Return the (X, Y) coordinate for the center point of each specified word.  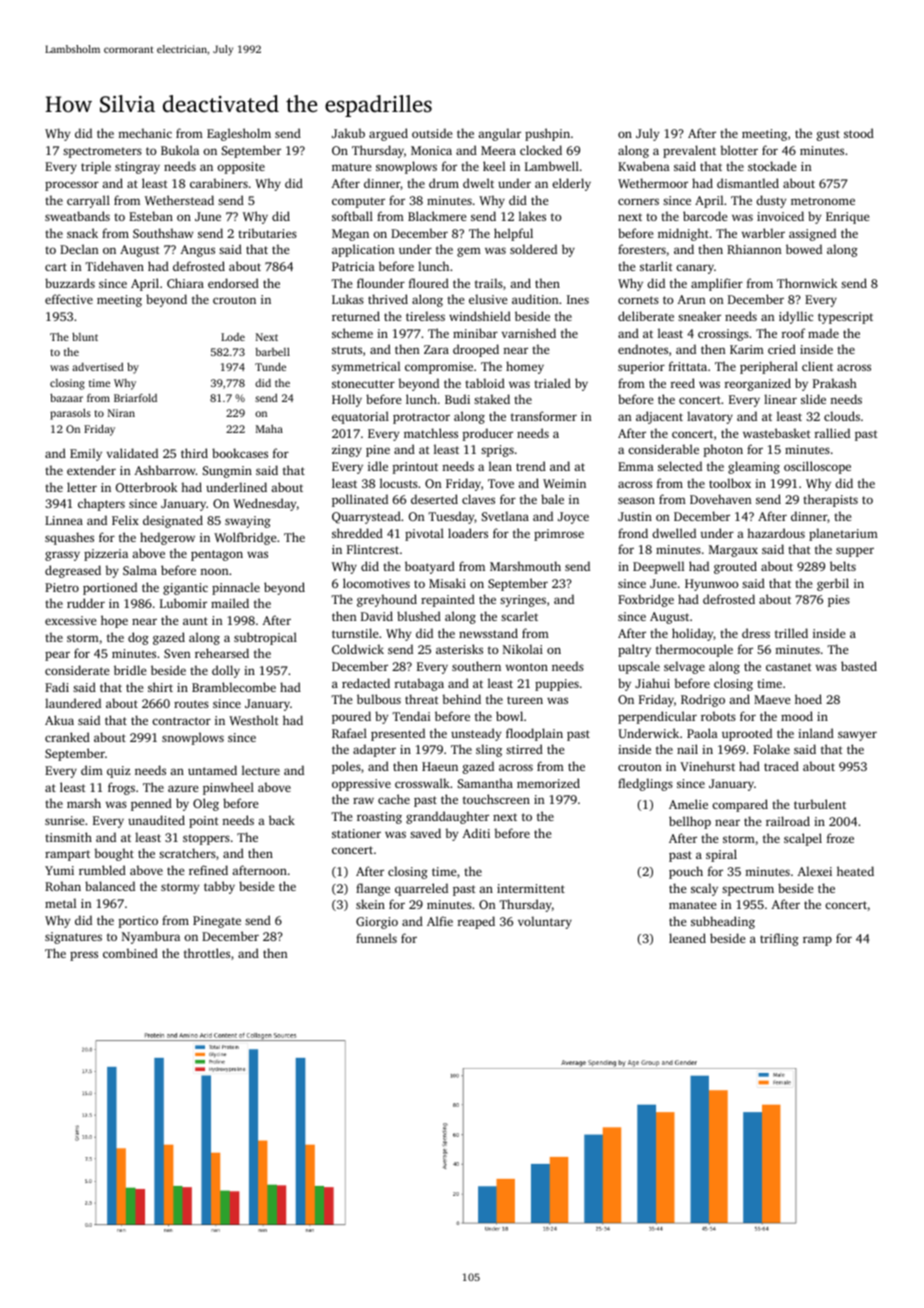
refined (208, 870)
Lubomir (183, 603)
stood (859, 133)
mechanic (145, 133)
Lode (233, 337)
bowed (804, 249)
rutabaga (419, 684)
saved (425, 833)
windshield (480, 316)
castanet (789, 667)
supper (855, 552)
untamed (212, 770)
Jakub (348, 133)
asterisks (459, 649)
